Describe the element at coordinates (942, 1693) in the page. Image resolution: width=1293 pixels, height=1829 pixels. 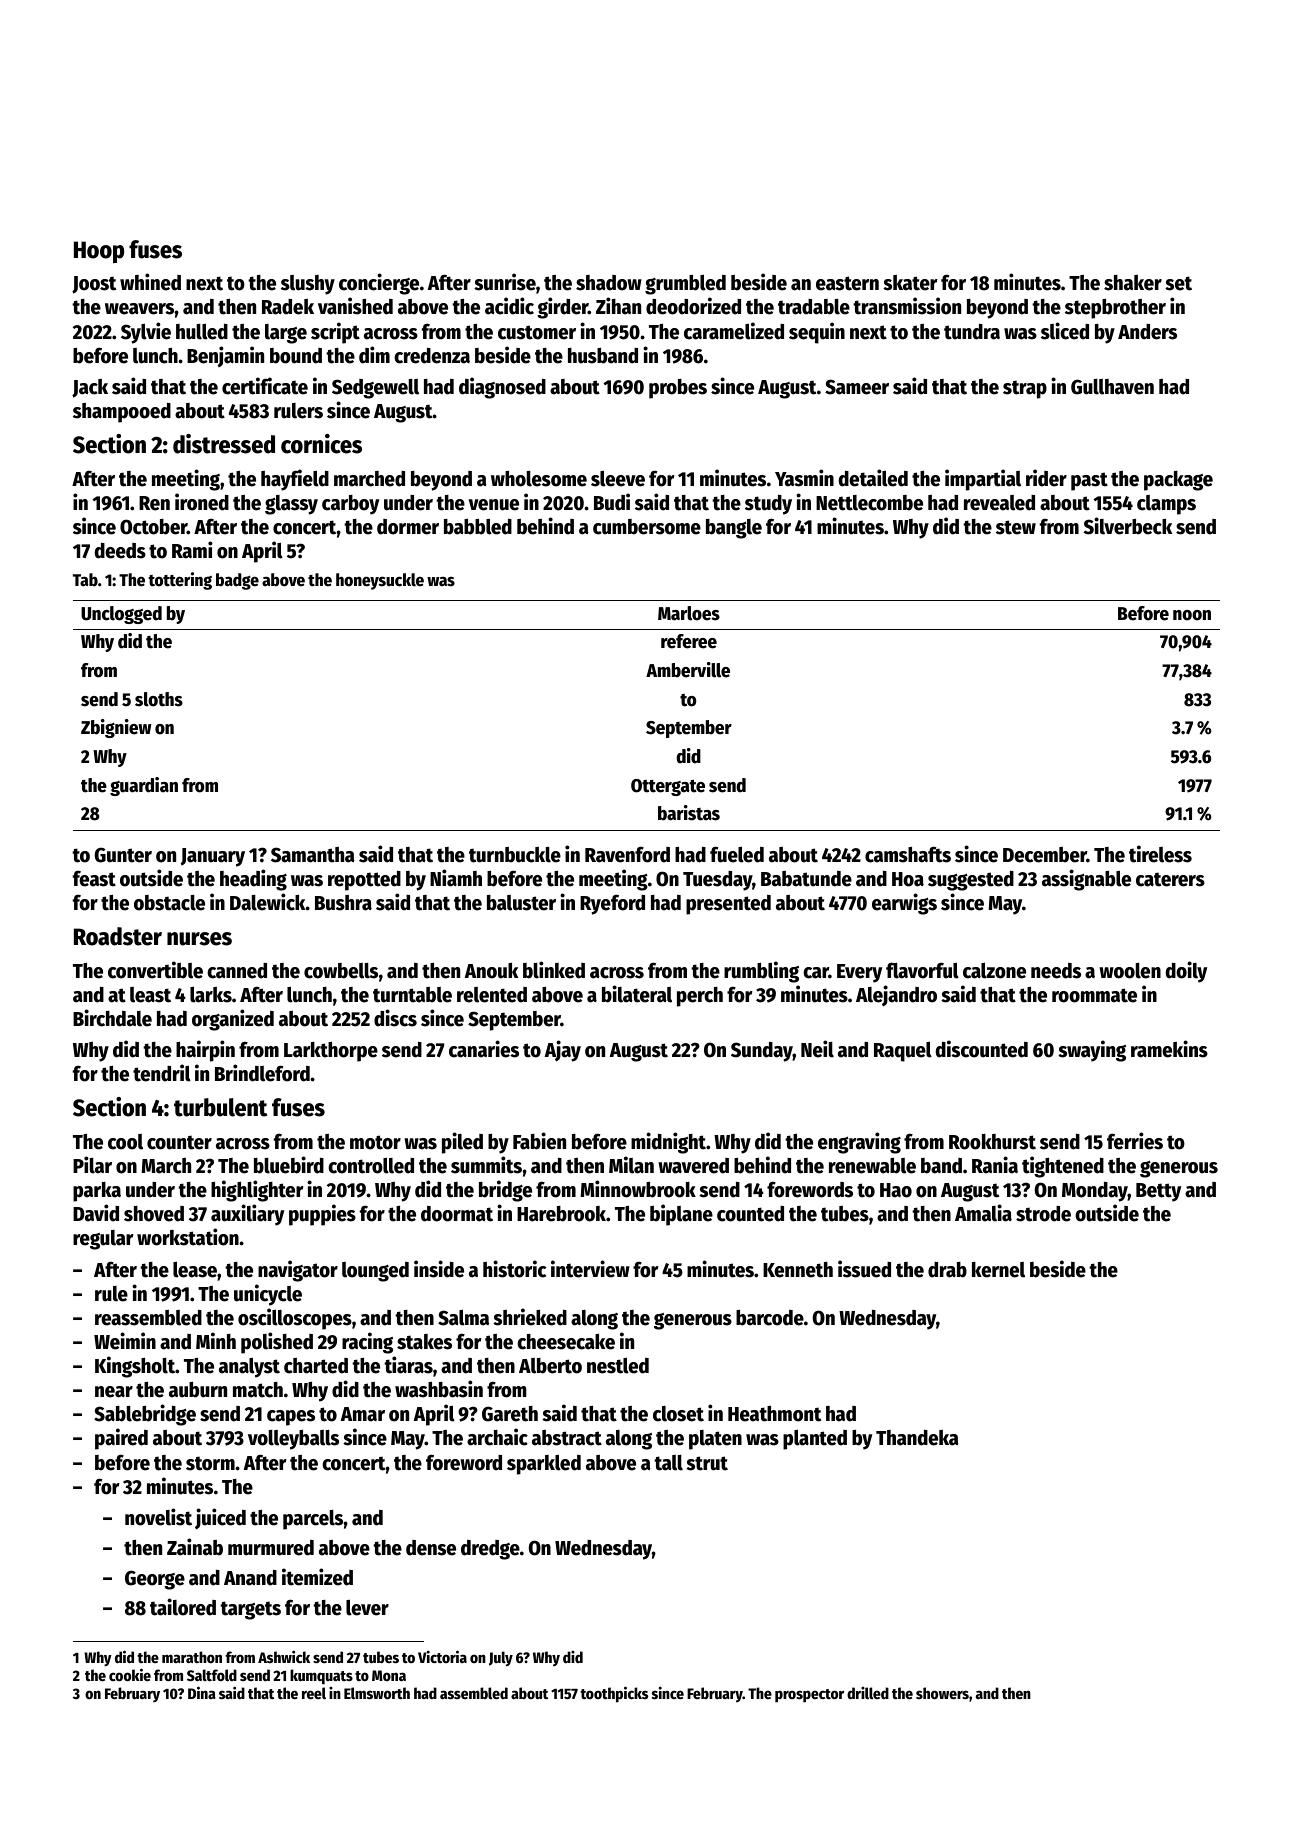
I see `showers` at that location.
